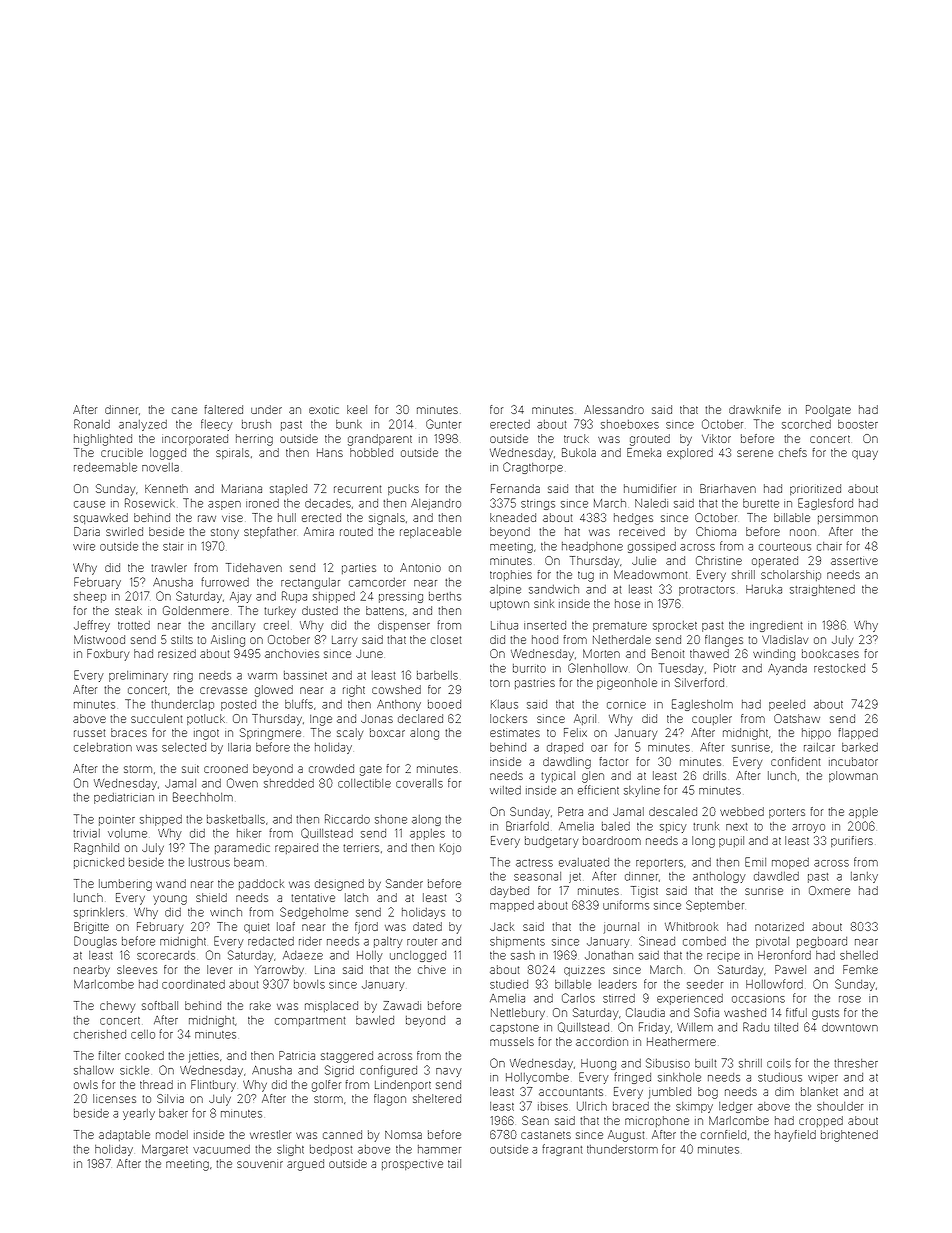  What do you see at coordinates (432, 969) in the screenshot?
I see `chive` at bounding box center [432, 969].
